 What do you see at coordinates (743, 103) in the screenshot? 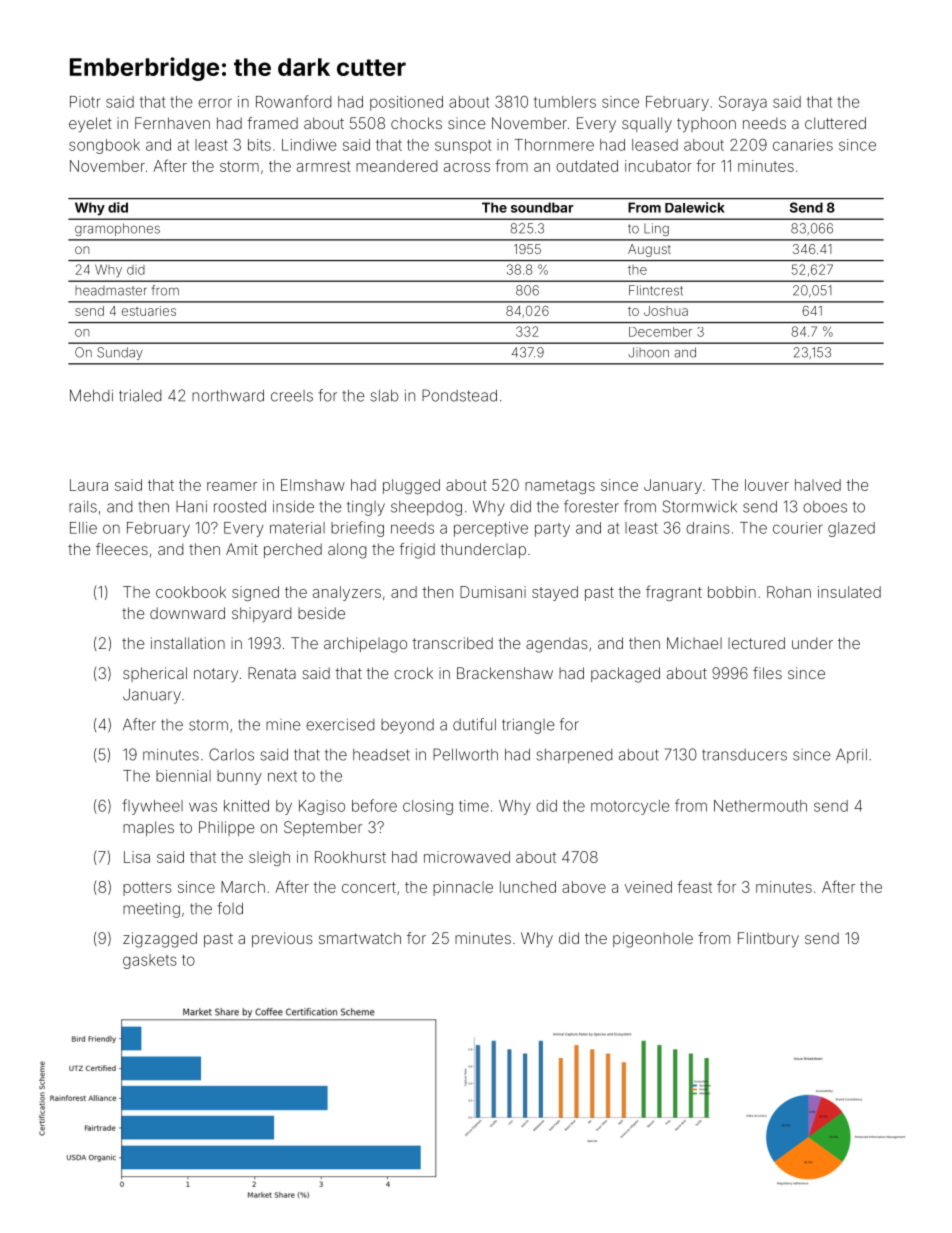
I see `Soraya` at bounding box center [743, 103].
